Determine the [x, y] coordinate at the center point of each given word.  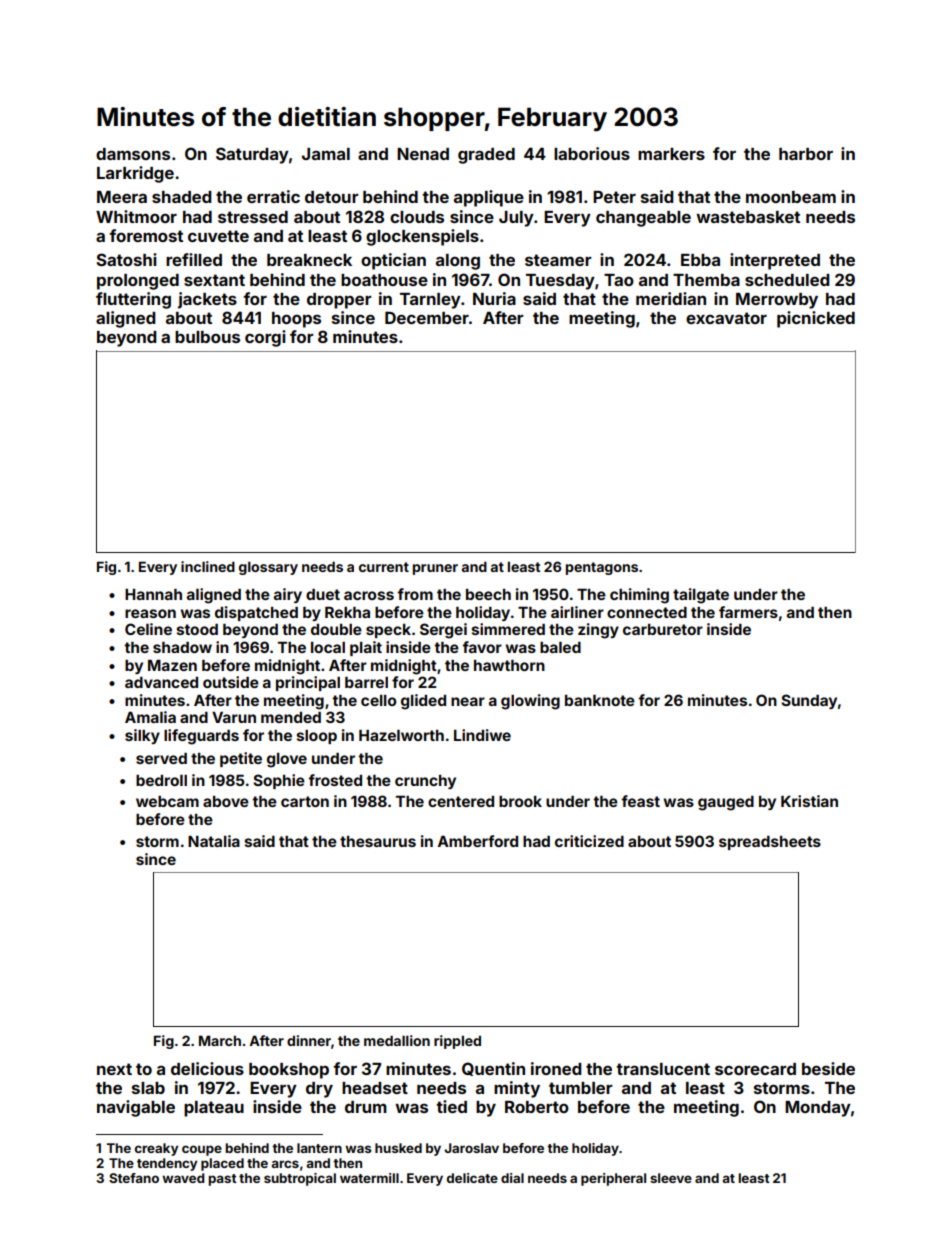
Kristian [809, 801]
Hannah [153, 594]
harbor [806, 154]
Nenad [423, 154]
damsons [133, 154]
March [220, 1040]
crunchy [425, 782]
